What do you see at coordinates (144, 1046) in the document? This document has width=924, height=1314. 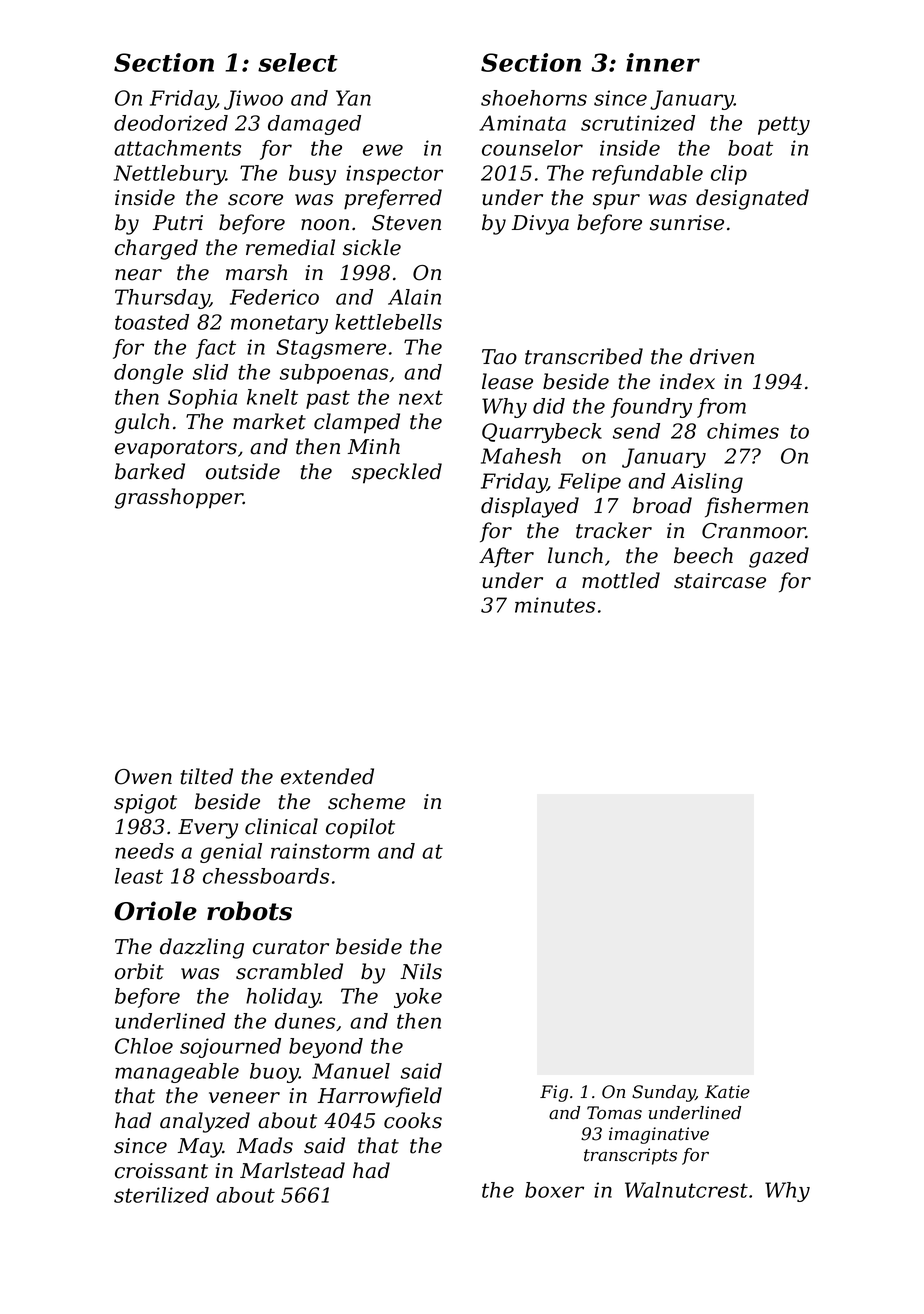 I see `Chloe` at bounding box center [144, 1046].
